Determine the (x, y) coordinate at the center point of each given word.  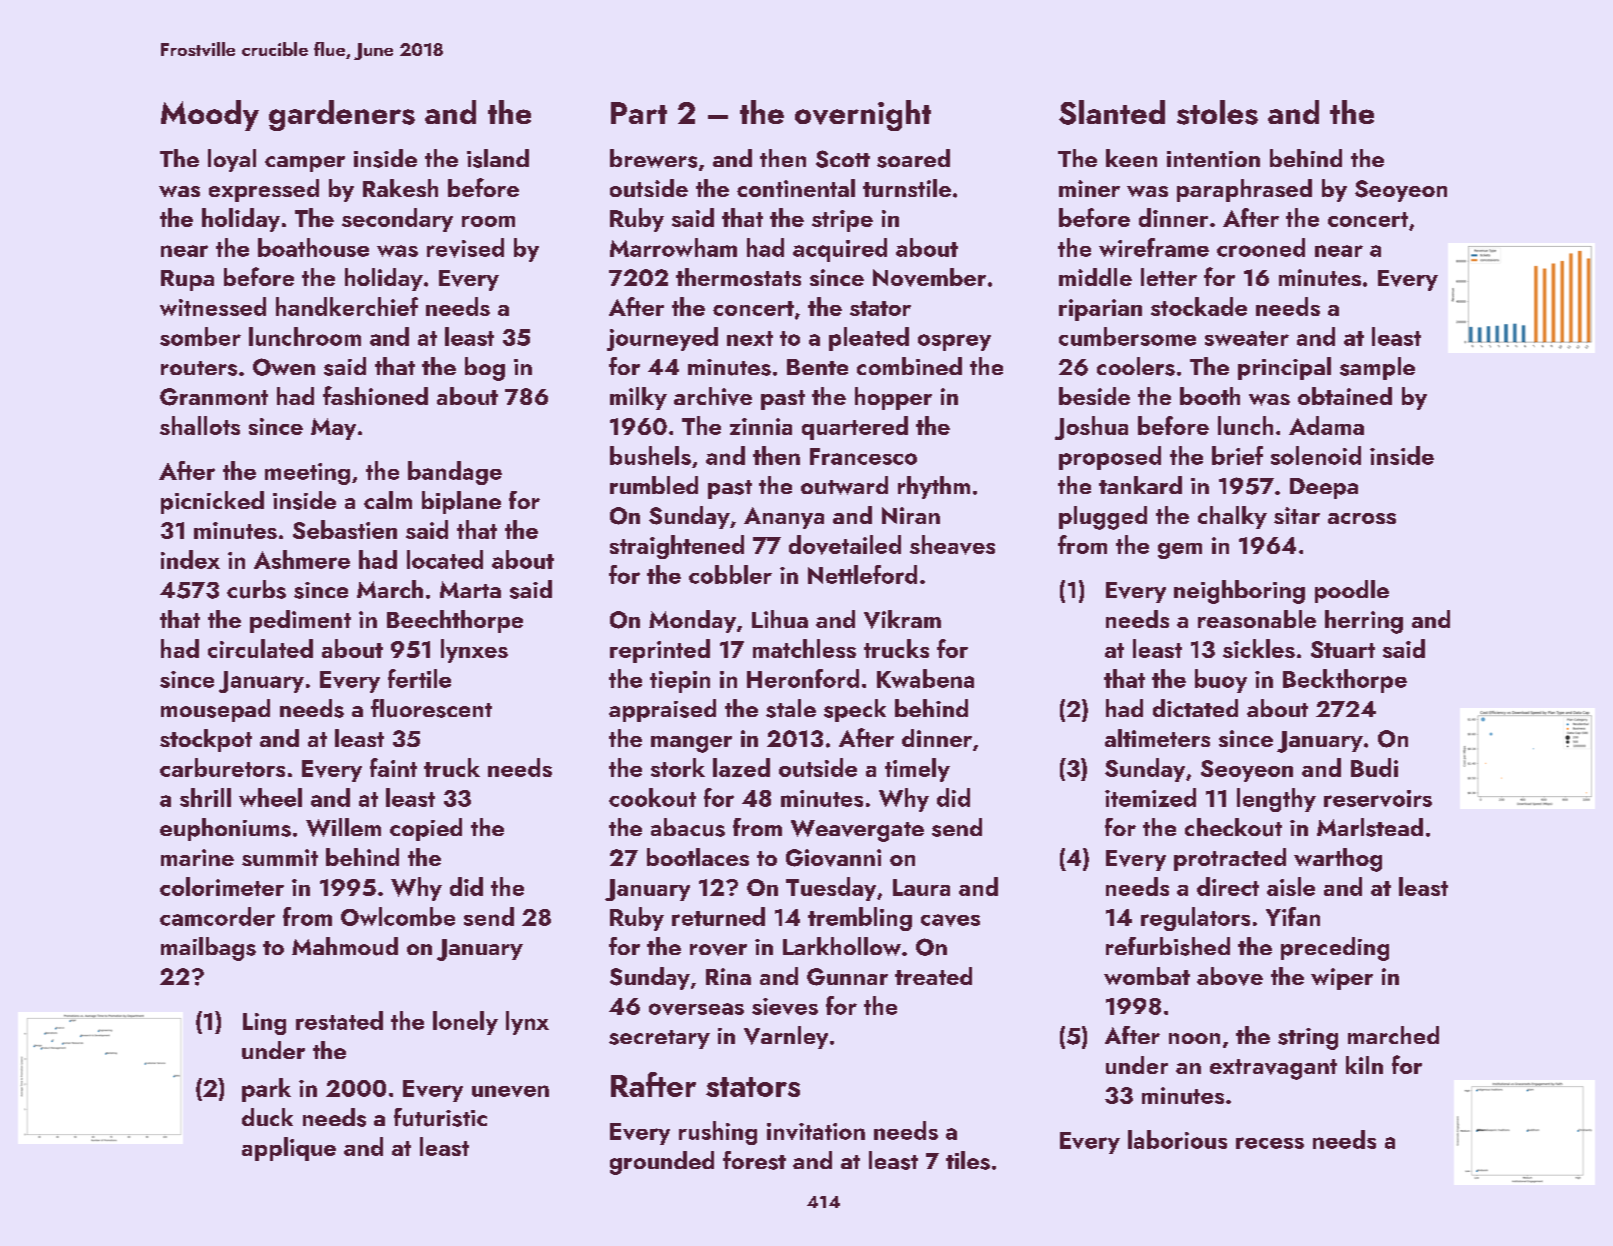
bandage (455, 473)
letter (1169, 277)
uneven (510, 1091)
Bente (817, 367)
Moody (210, 115)
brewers (653, 158)
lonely (465, 1023)
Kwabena (925, 678)
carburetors (222, 767)
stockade (1199, 306)
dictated (1195, 708)
